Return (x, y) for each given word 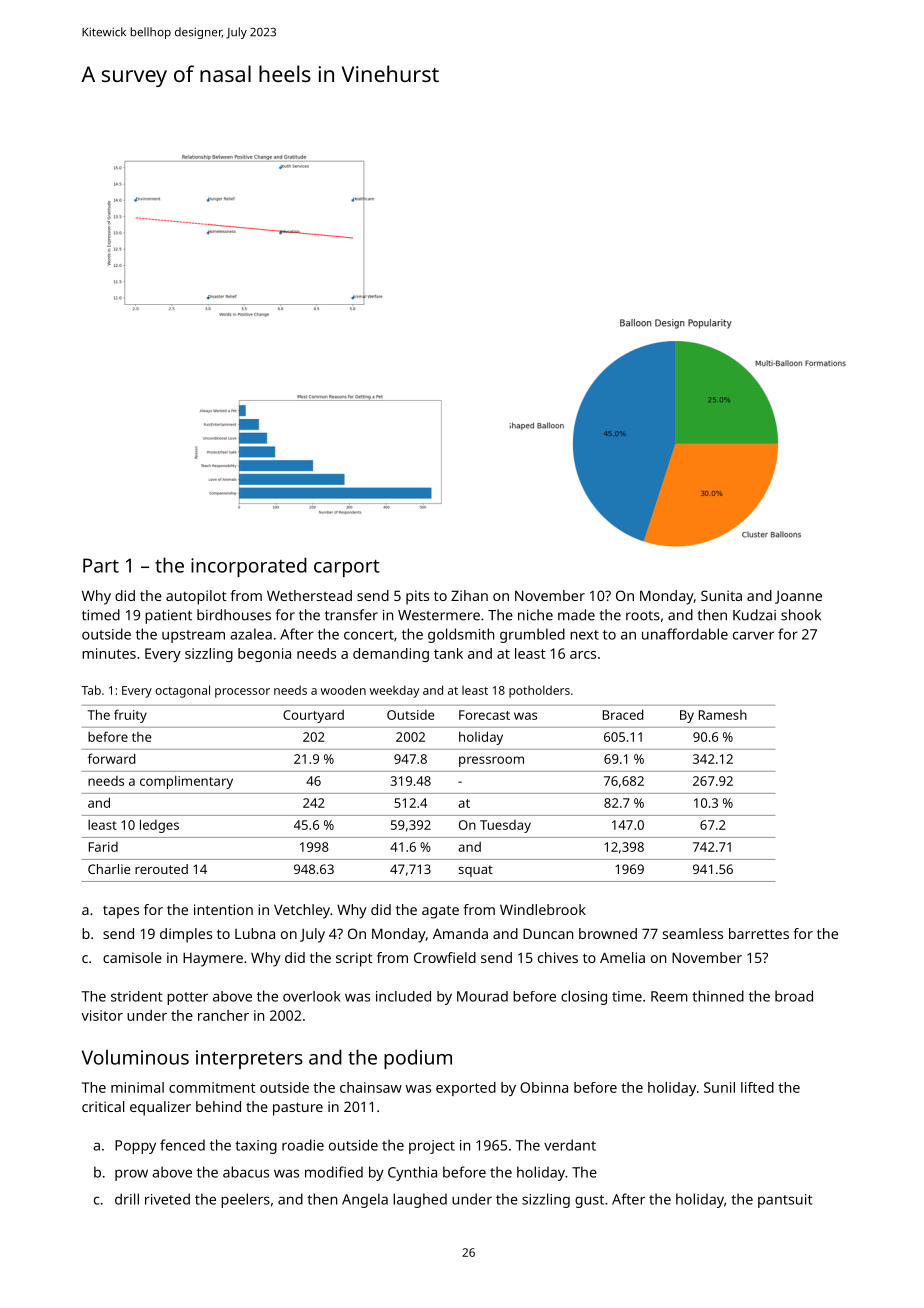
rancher (223, 1015)
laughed (420, 1200)
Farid (103, 847)
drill (127, 1199)
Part (101, 565)
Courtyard (313, 716)
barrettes (759, 933)
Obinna (544, 1087)
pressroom (491, 761)
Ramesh (723, 715)
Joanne (798, 597)
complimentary (186, 782)
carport (347, 568)
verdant (570, 1145)
